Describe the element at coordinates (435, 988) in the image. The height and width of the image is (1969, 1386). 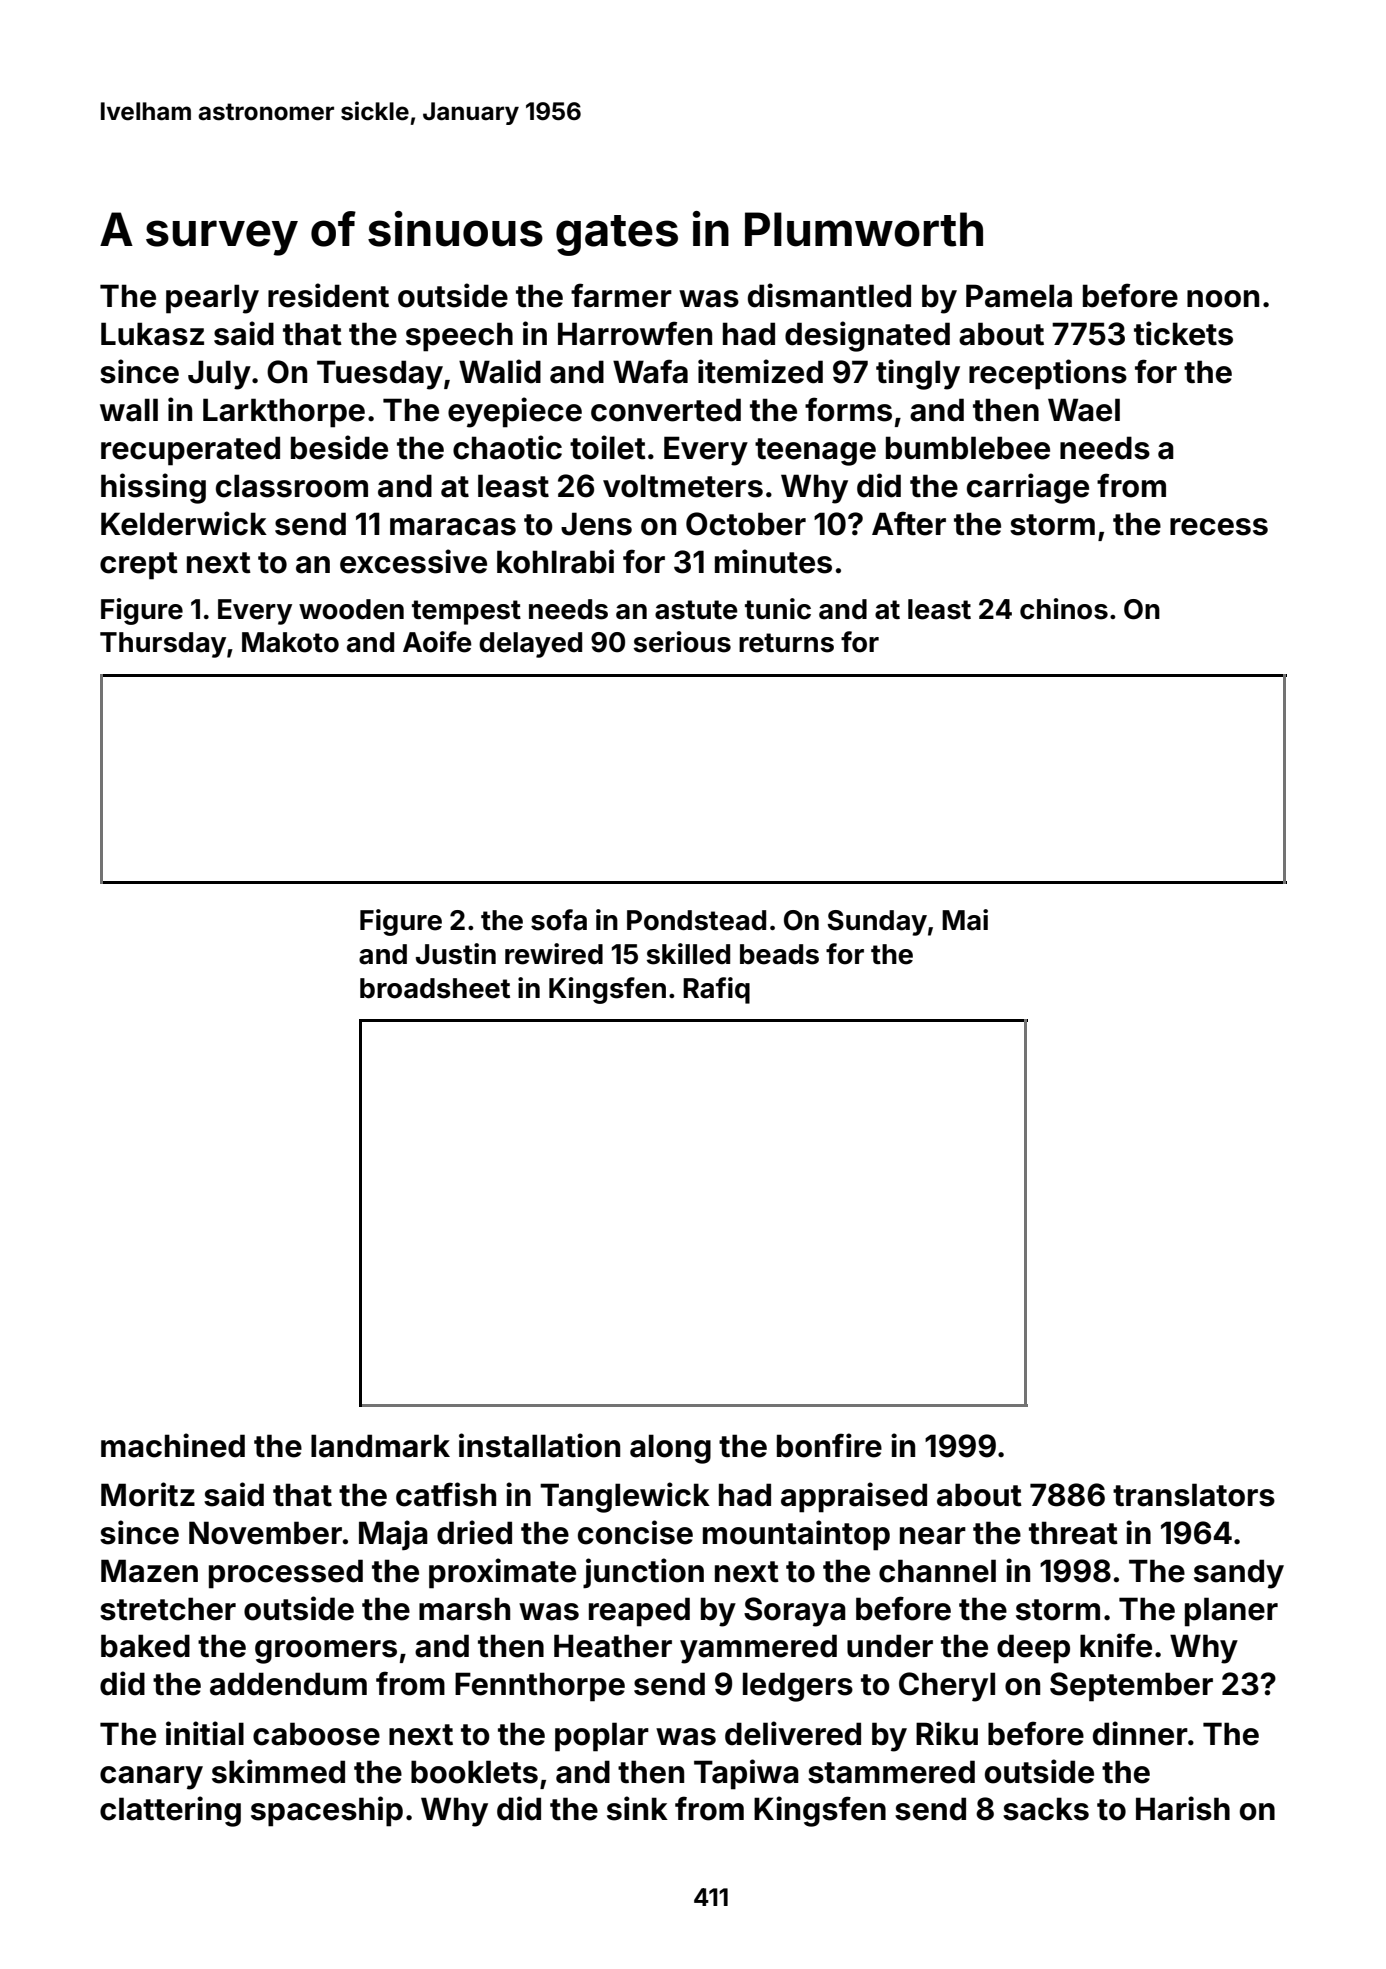
I see `broadsheet` at that location.
